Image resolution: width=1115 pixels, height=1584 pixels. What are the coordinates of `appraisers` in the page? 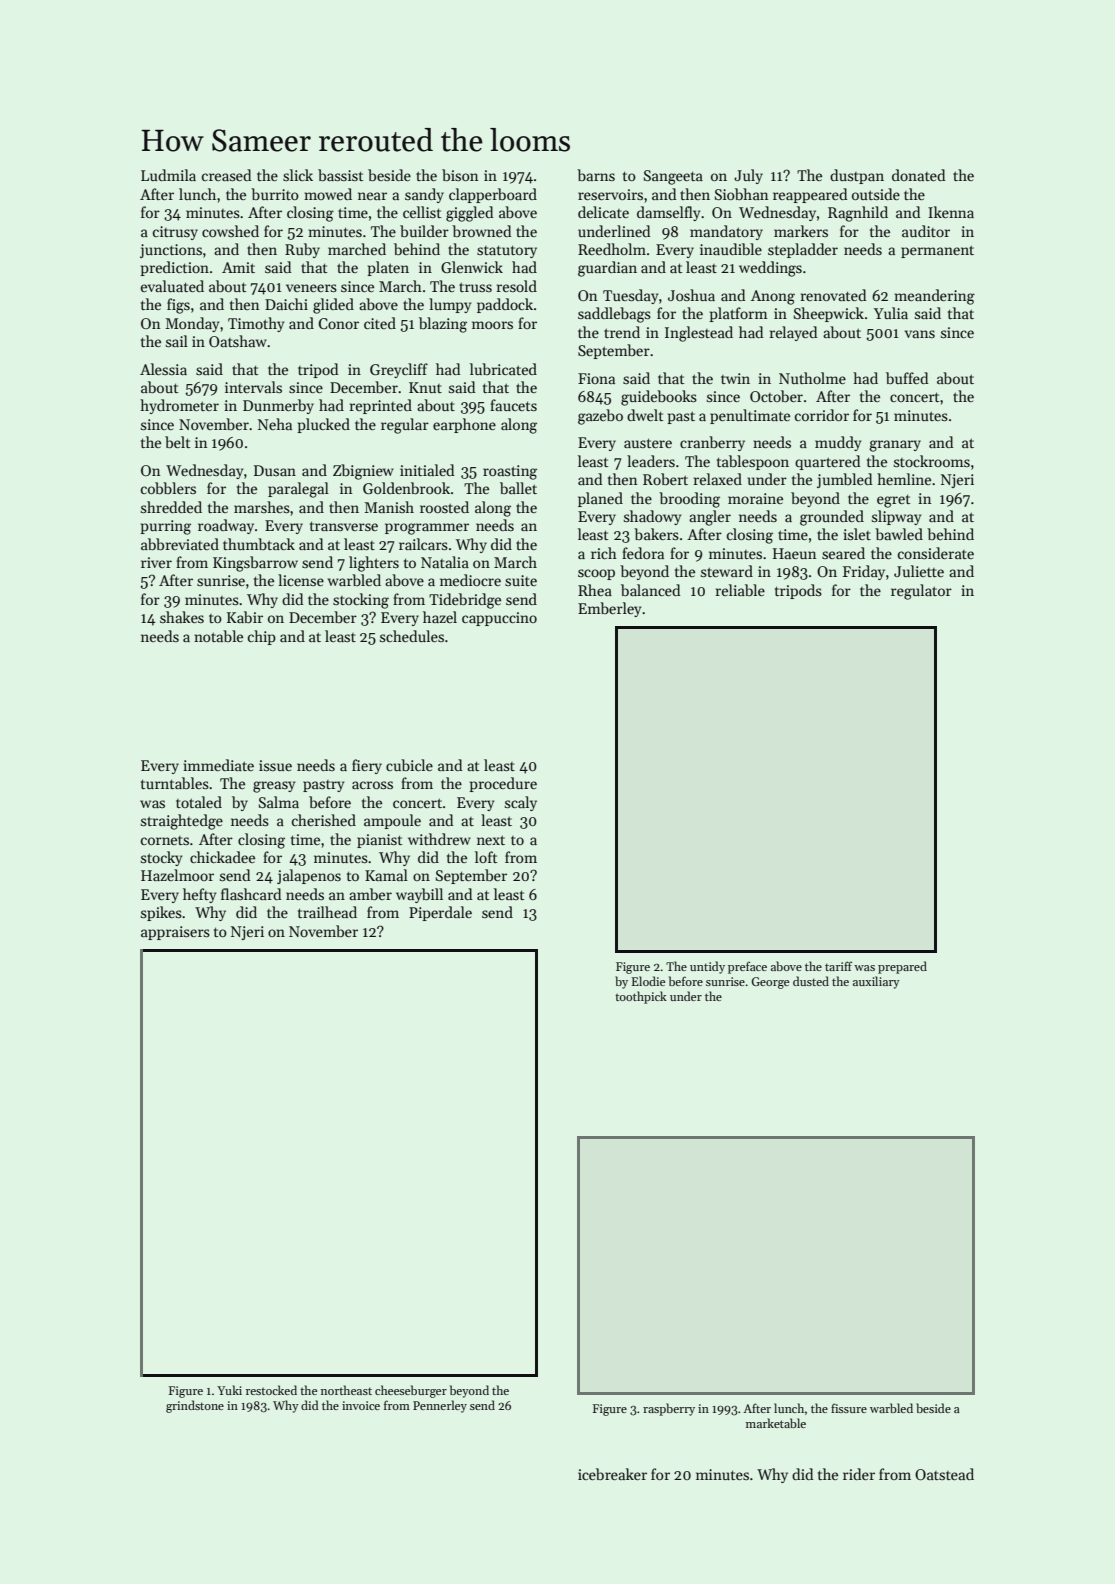 It's located at (175, 933).
